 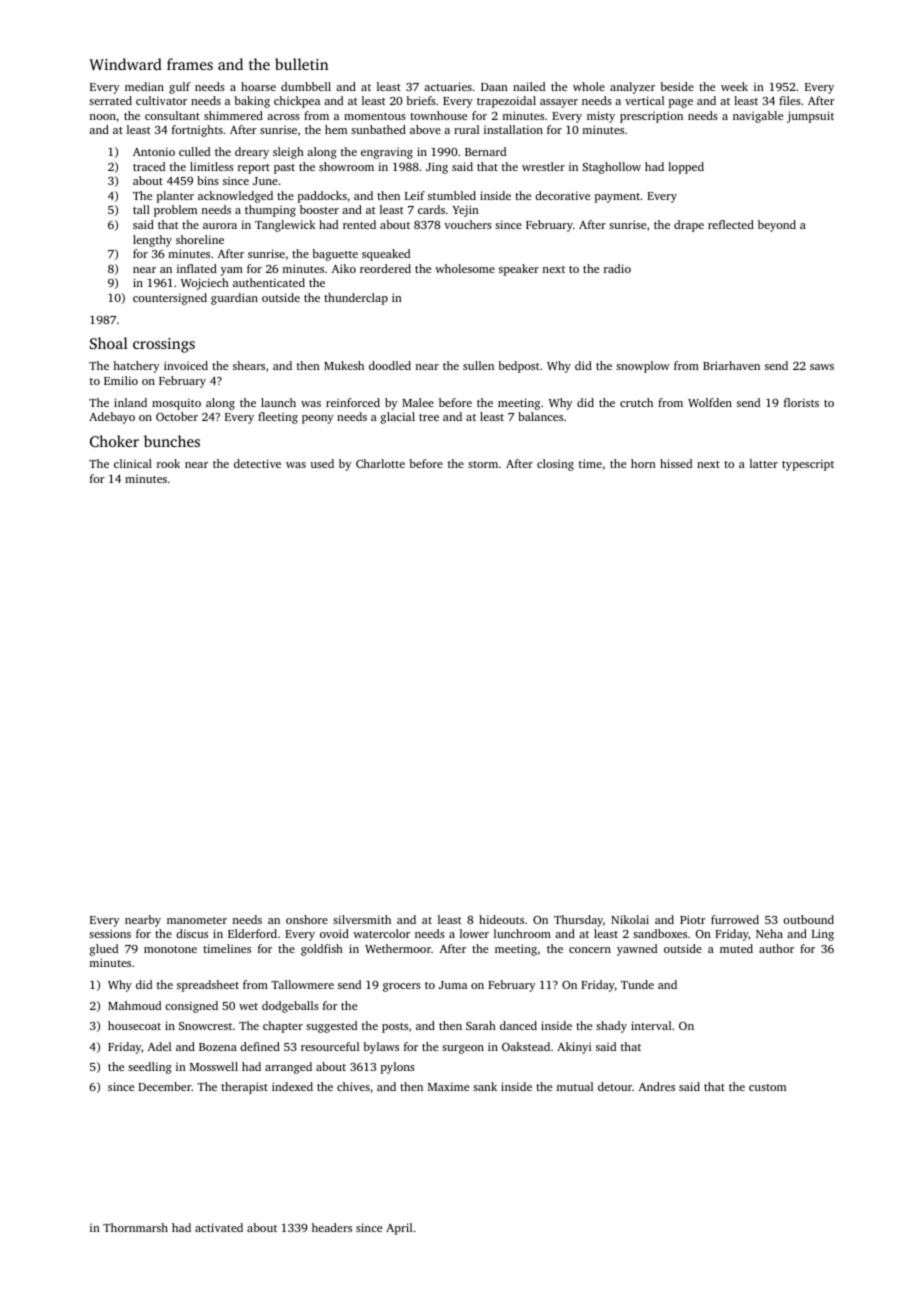 I want to click on hideouts, so click(x=501, y=919).
